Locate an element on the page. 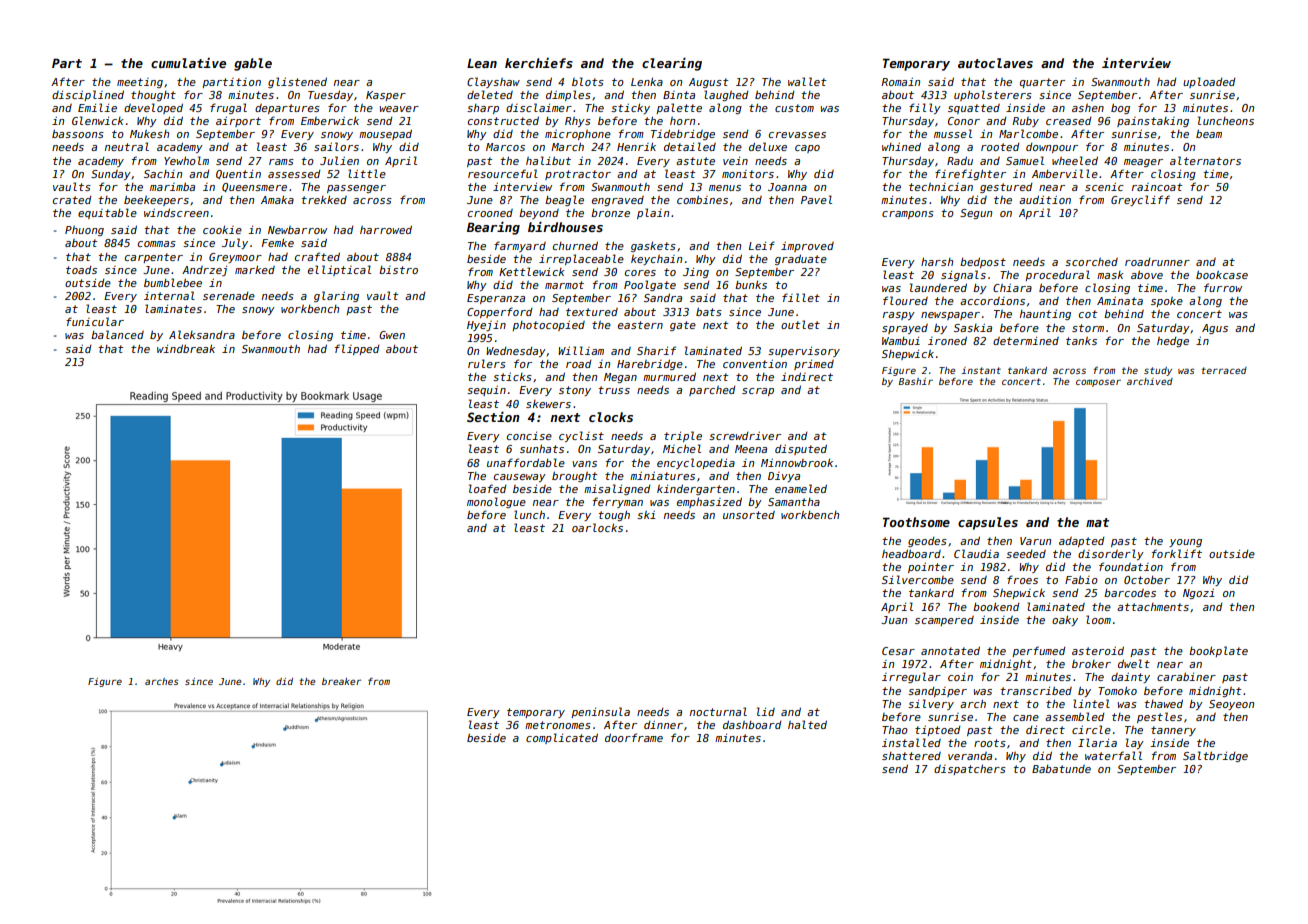  alternators is located at coordinates (1205, 160).
